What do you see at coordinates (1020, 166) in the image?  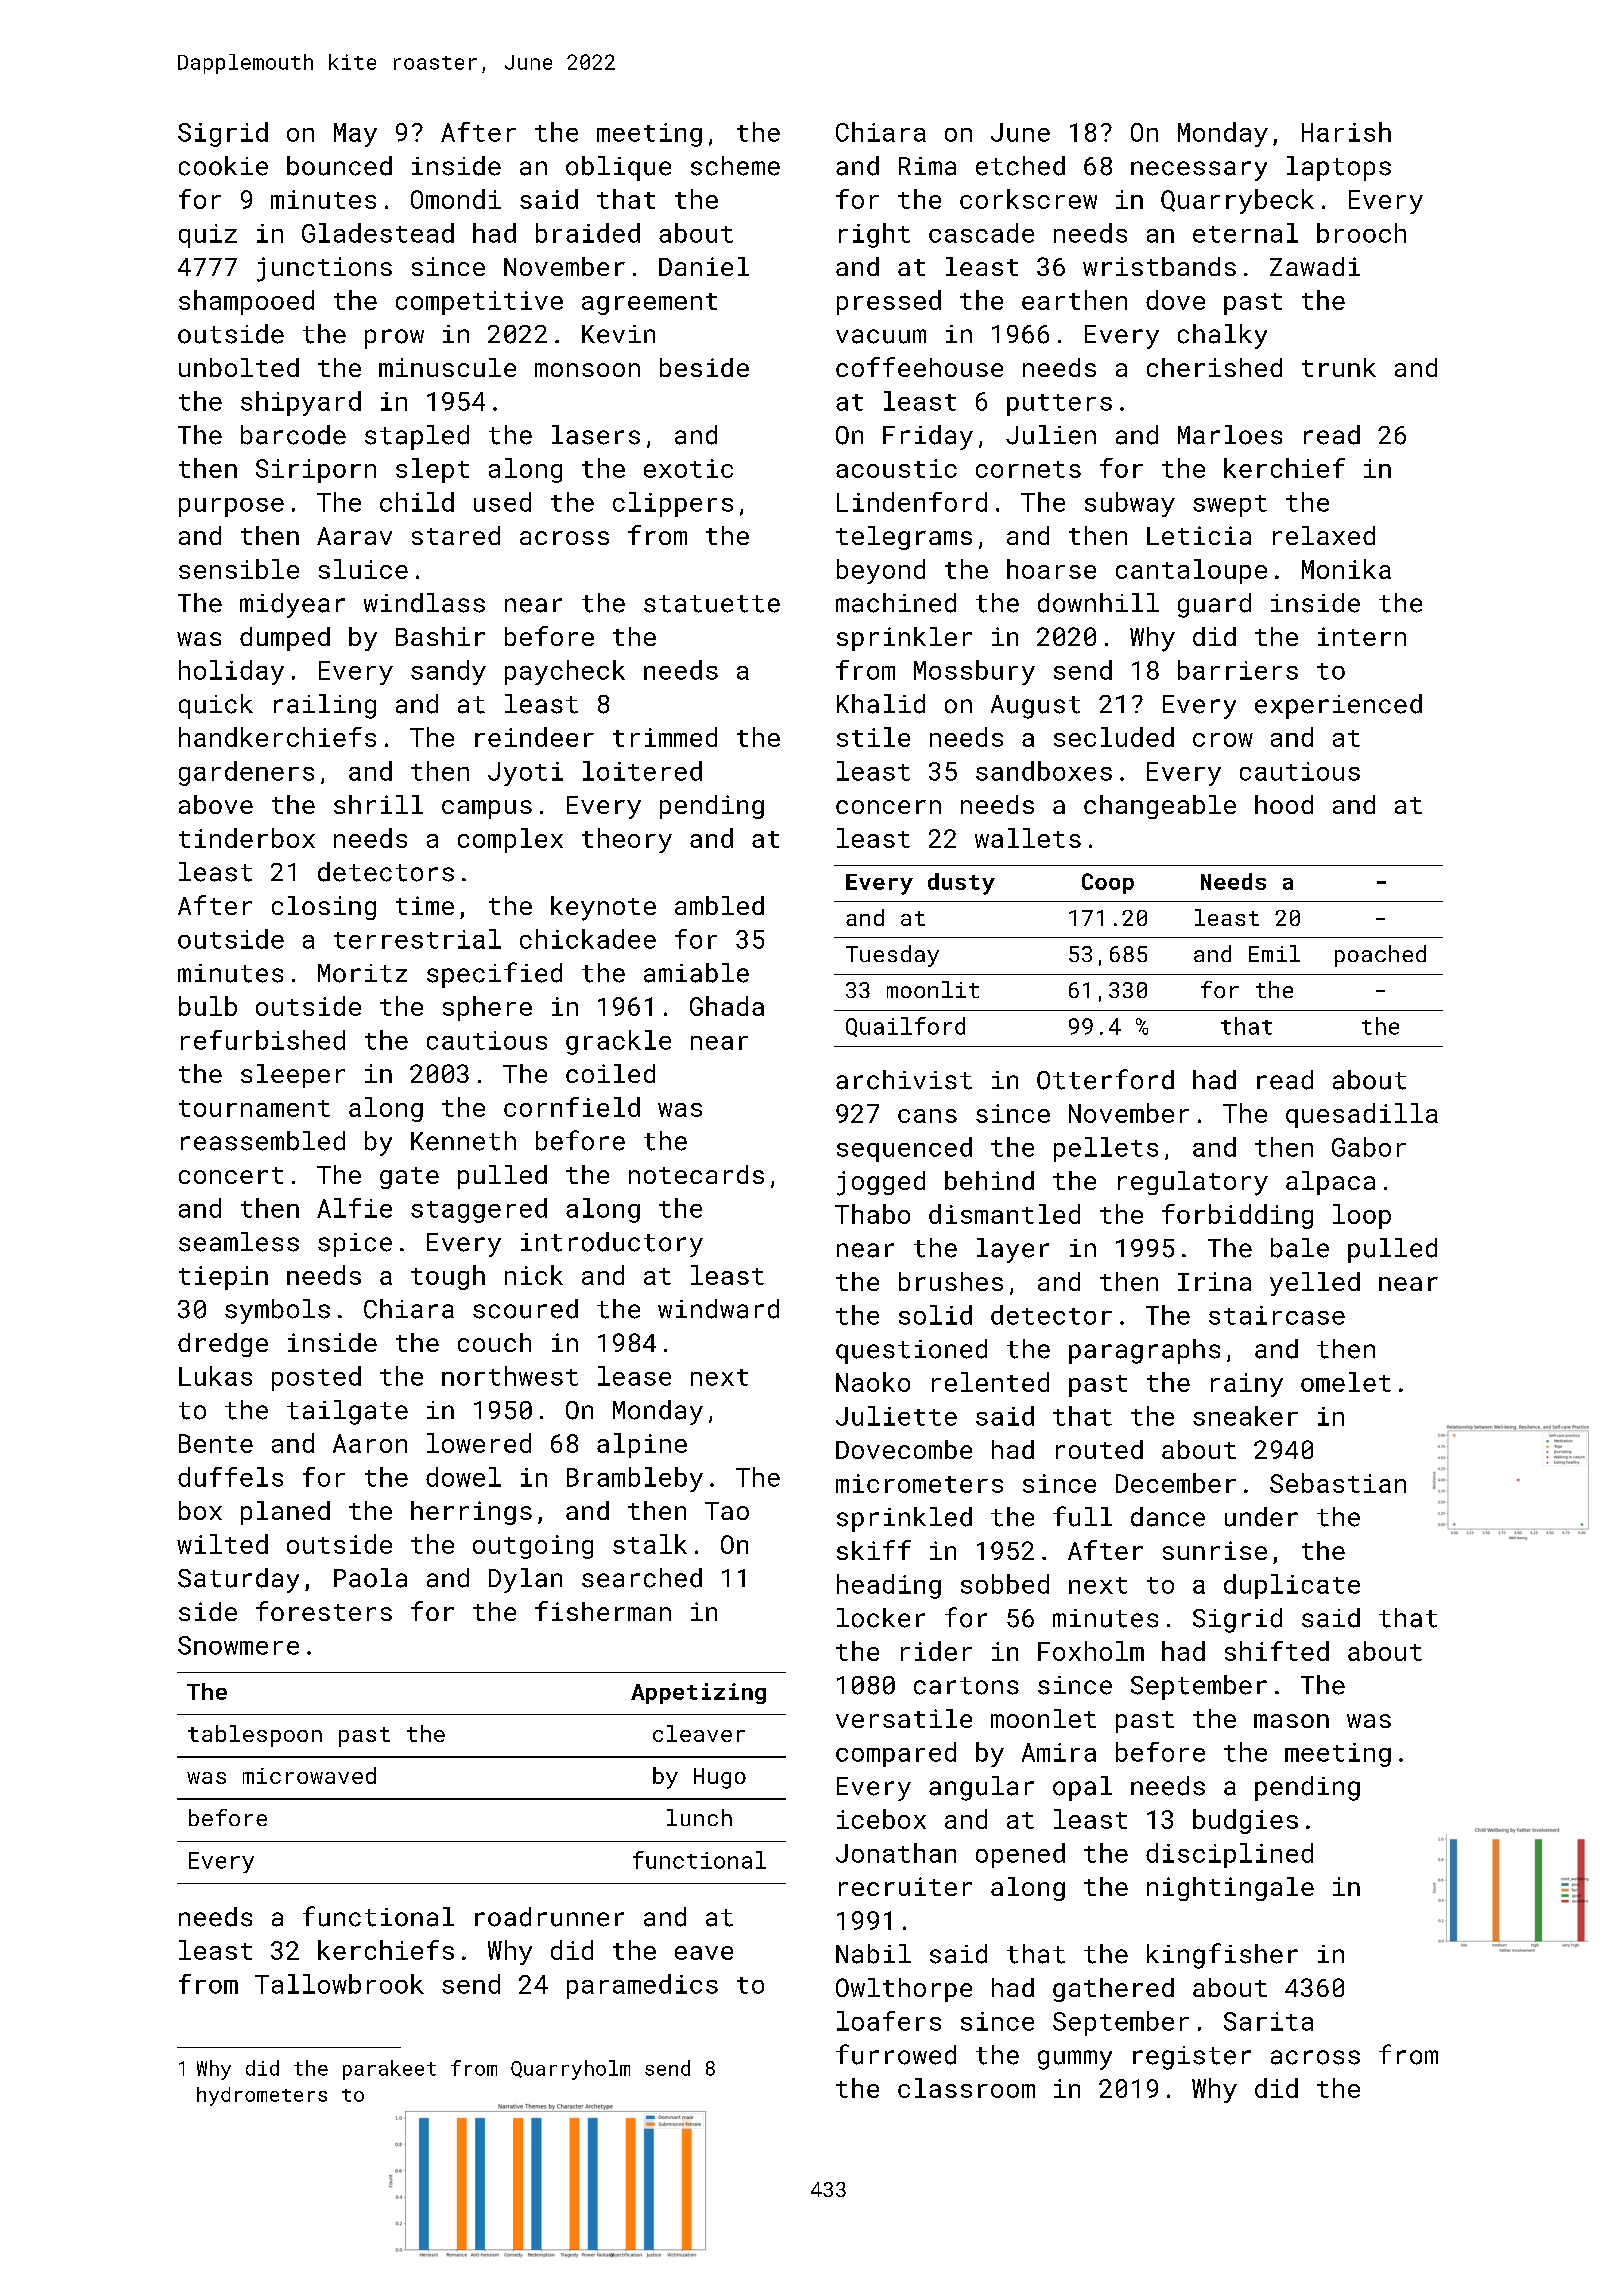 I see `etched` at bounding box center [1020, 166].
